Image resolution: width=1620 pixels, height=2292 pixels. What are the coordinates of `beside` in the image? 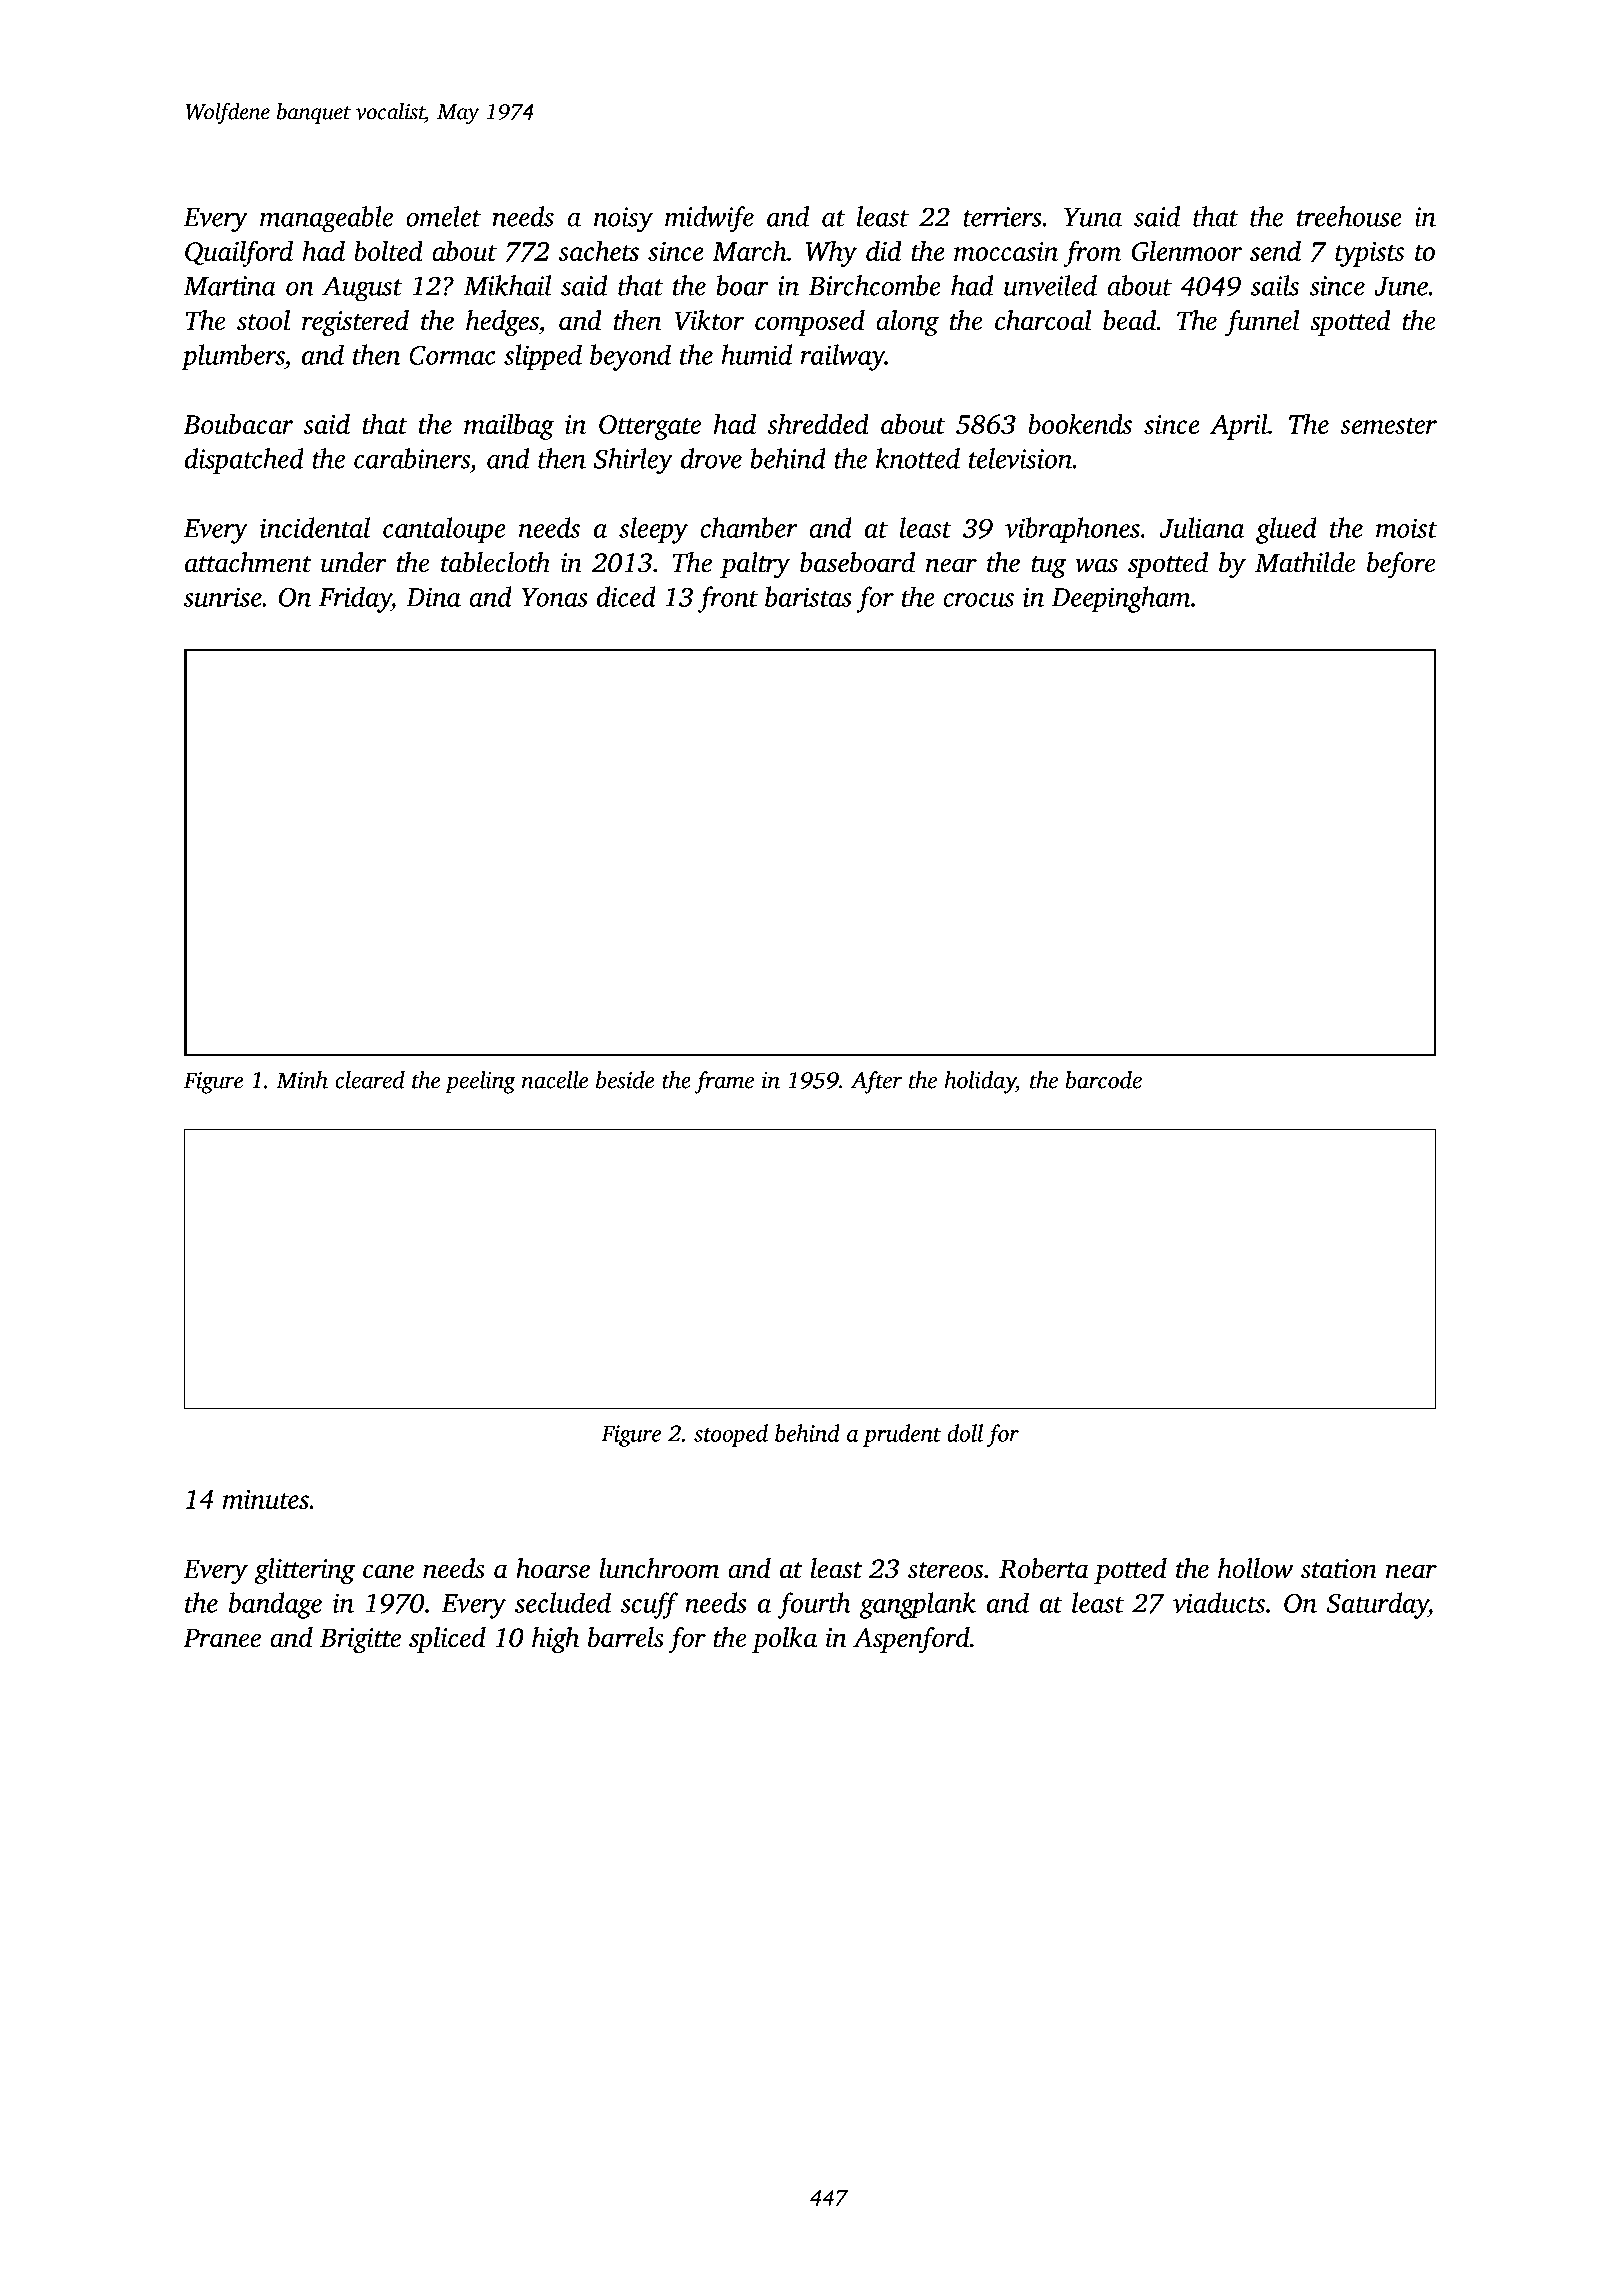 It's located at (625, 1080).
